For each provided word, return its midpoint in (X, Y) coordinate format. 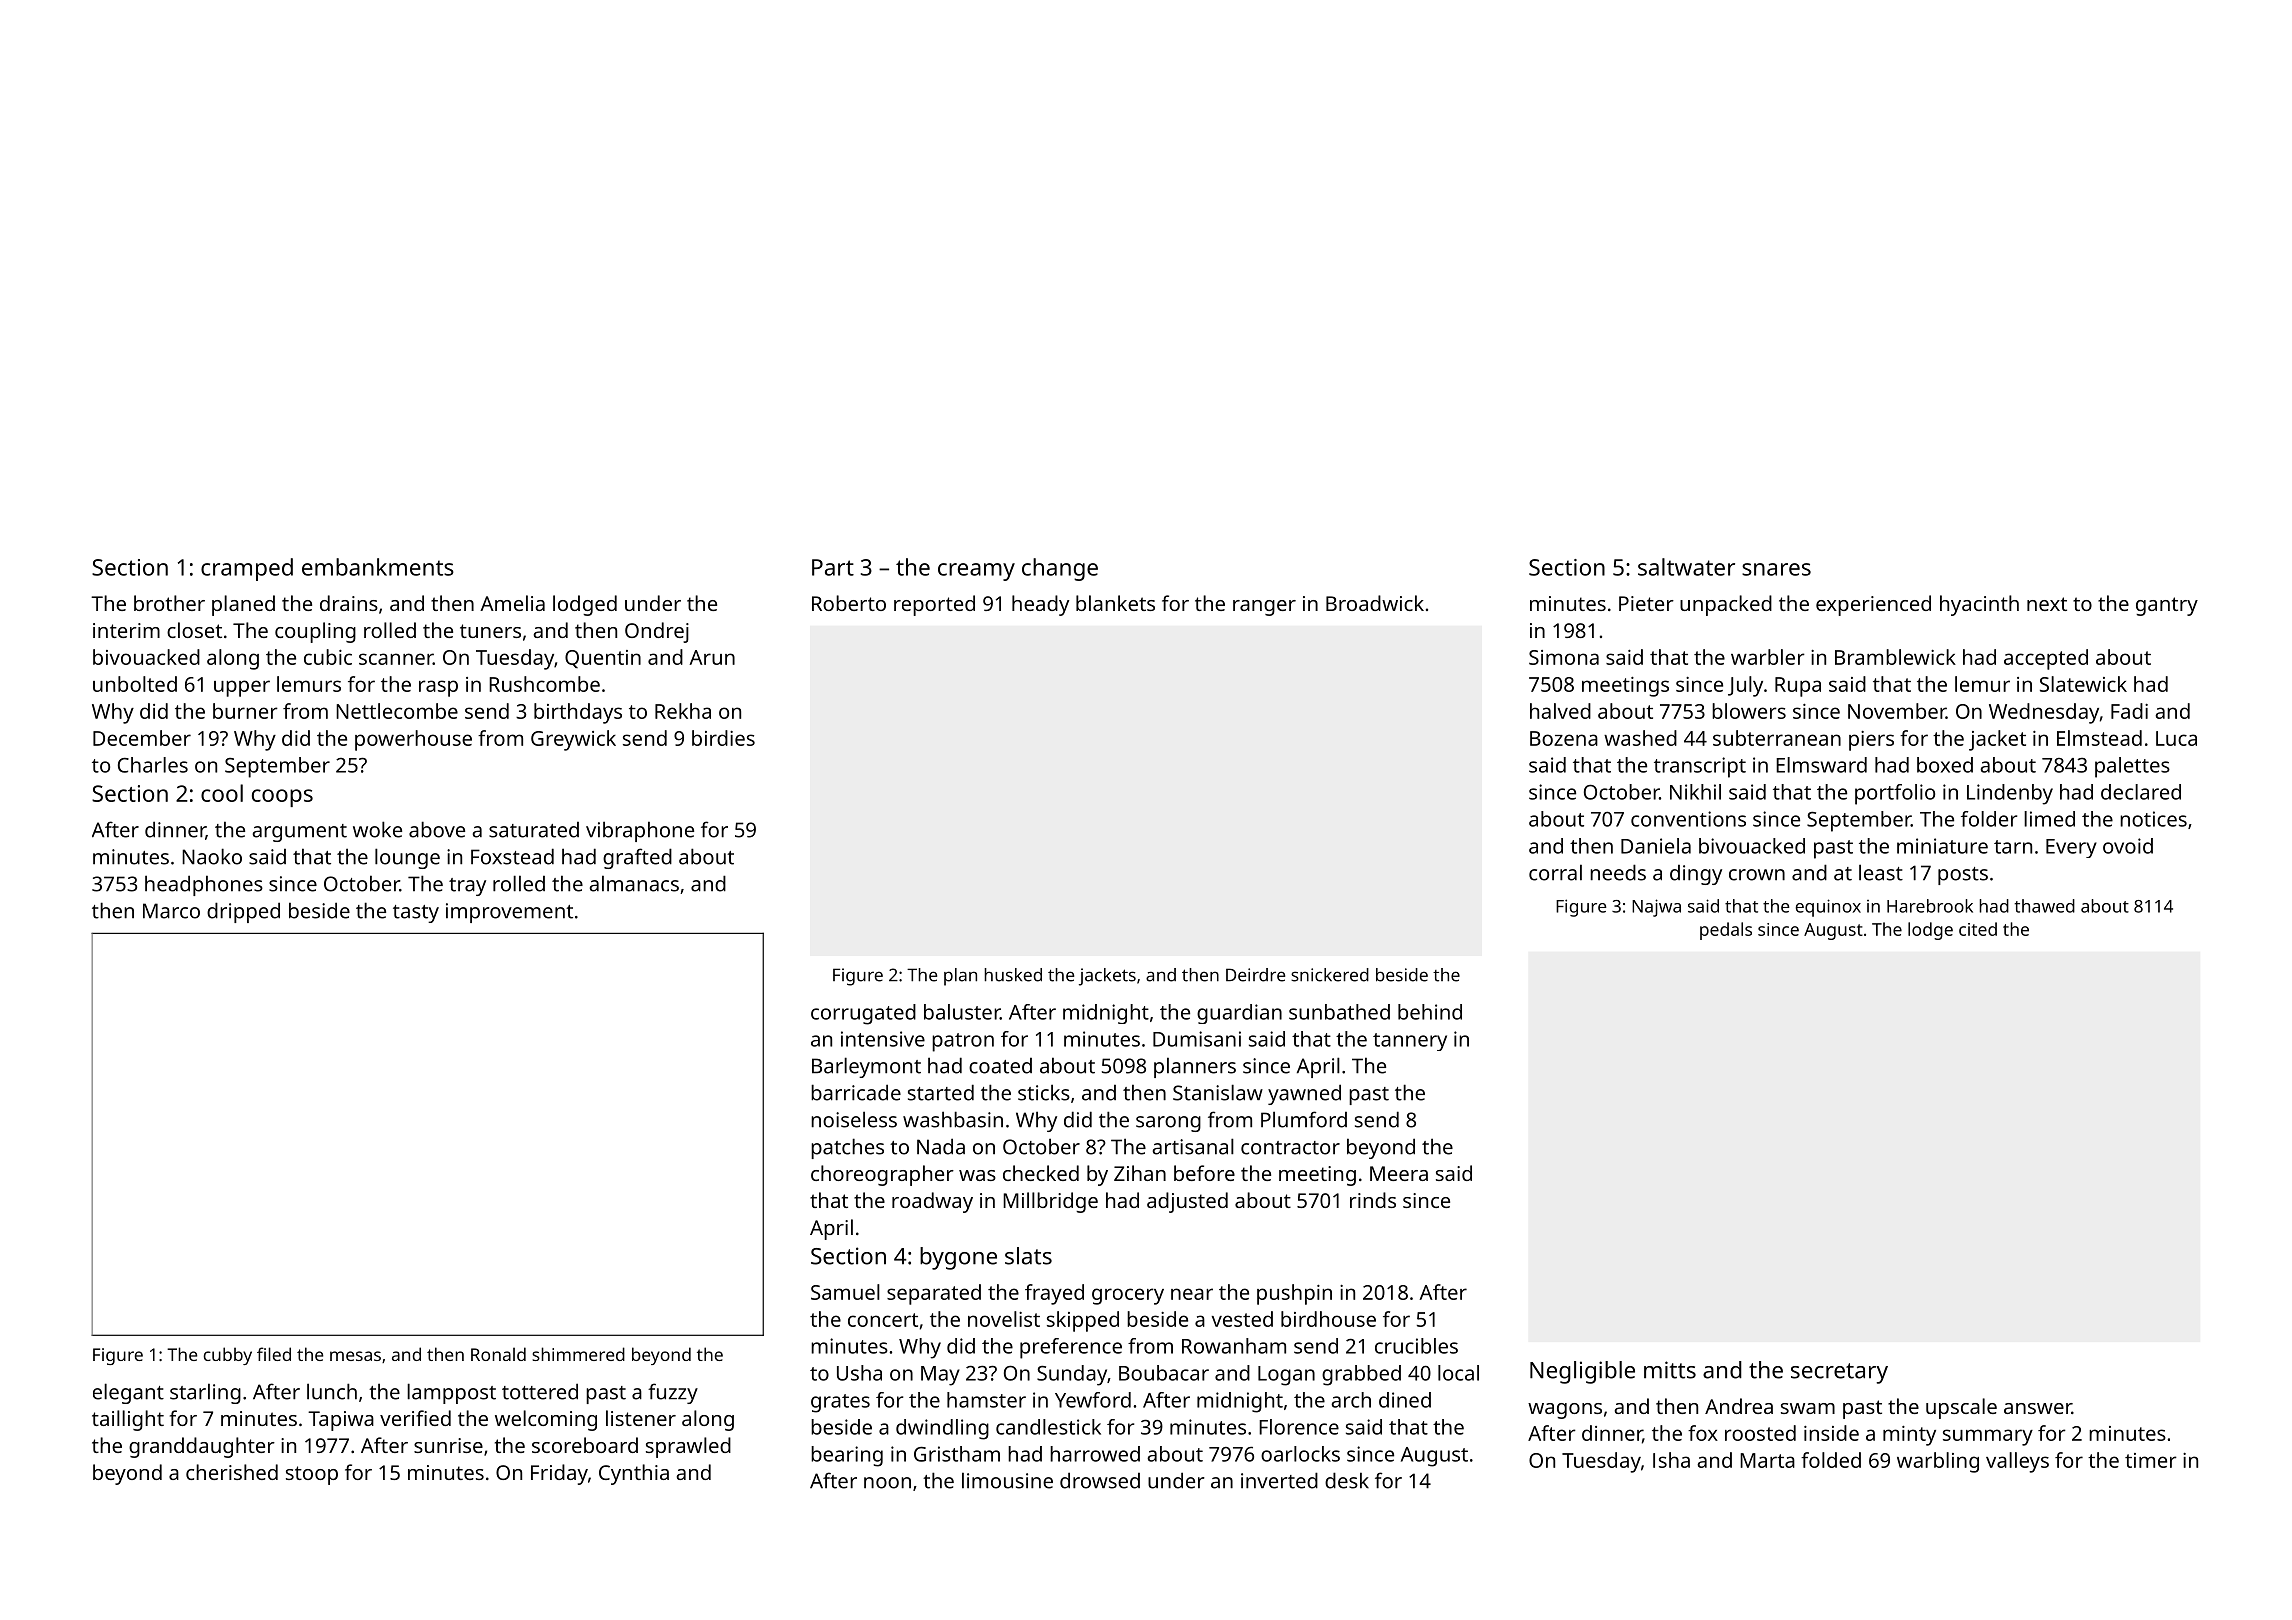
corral (1555, 872)
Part (833, 567)
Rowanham (1234, 1346)
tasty (416, 914)
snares (1776, 569)
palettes (2132, 767)
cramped (247, 569)
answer (2038, 1408)
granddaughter (202, 1447)
